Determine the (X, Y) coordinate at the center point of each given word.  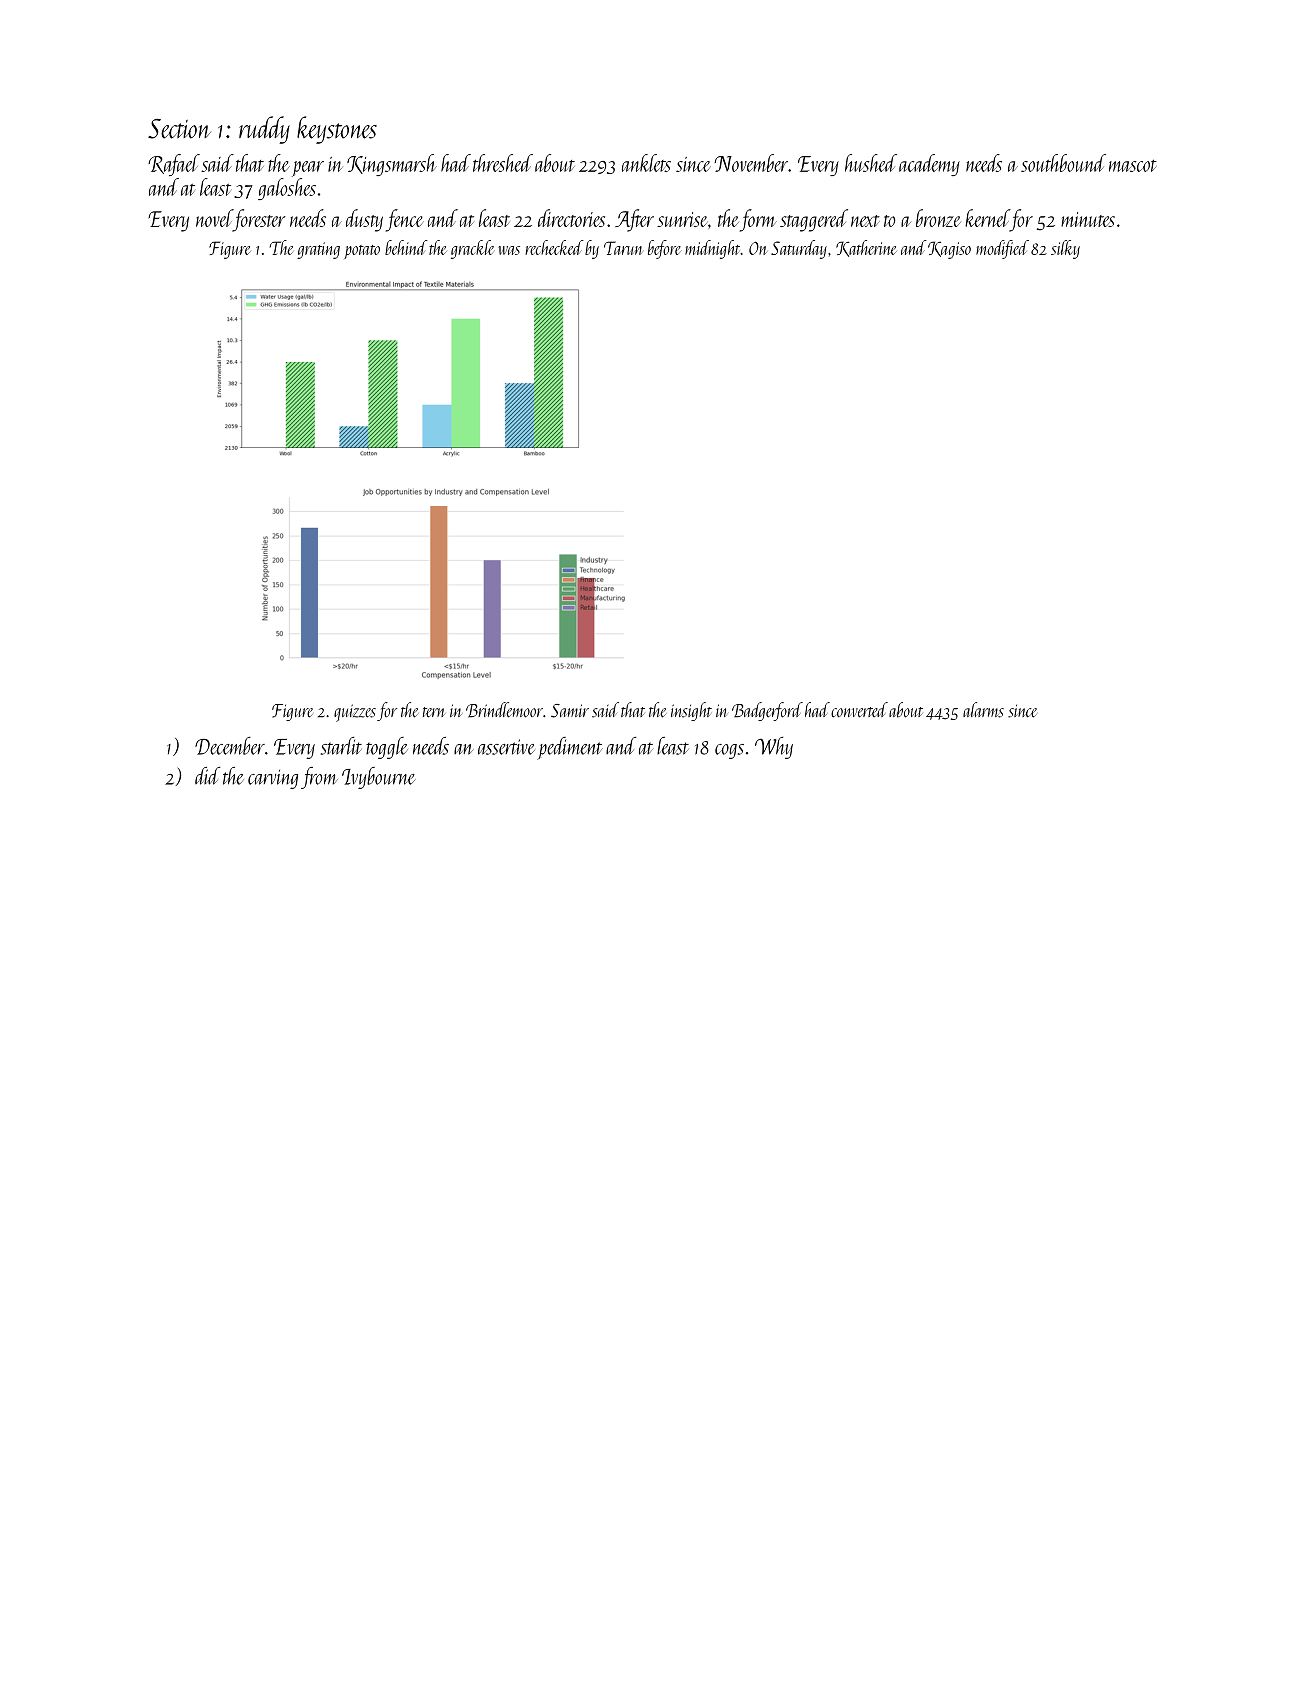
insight (691, 711)
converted (859, 710)
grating (318, 250)
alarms (983, 710)
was (509, 250)
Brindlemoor (504, 710)
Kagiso (949, 250)
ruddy (264, 130)
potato (362, 252)
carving (273, 779)
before (665, 249)
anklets (646, 163)
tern (434, 712)
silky (1065, 249)
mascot (1133, 166)
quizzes (355, 713)
